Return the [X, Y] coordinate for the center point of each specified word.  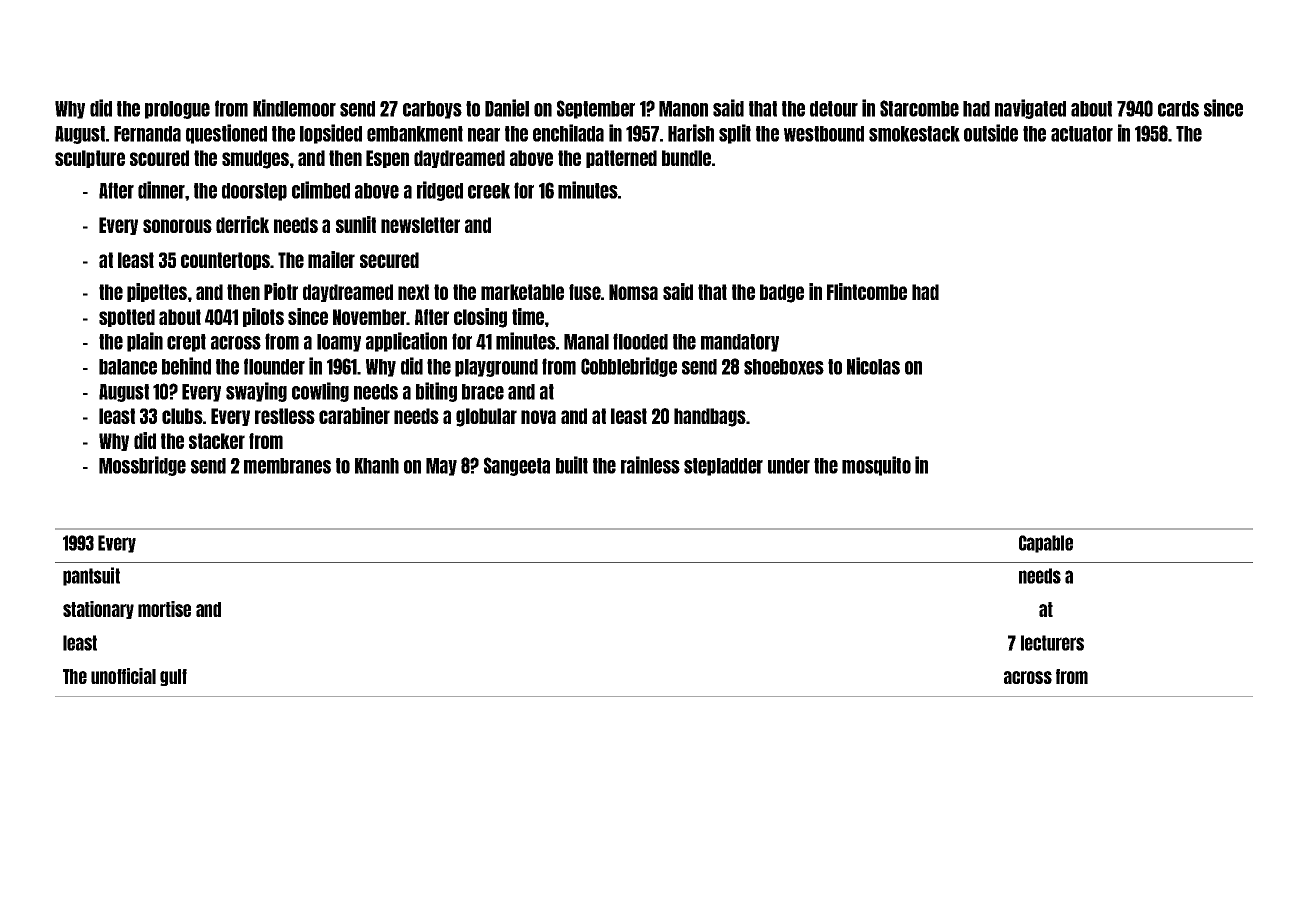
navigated [1030, 109]
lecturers [1052, 643]
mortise [164, 609]
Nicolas [873, 366]
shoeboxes [784, 367]
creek [489, 191]
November [370, 317]
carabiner [354, 415]
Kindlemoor [294, 108]
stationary [98, 610]
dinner [161, 190]
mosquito [876, 466]
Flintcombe [867, 291]
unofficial [123, 676]
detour [834, 109]
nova [538, 417]
